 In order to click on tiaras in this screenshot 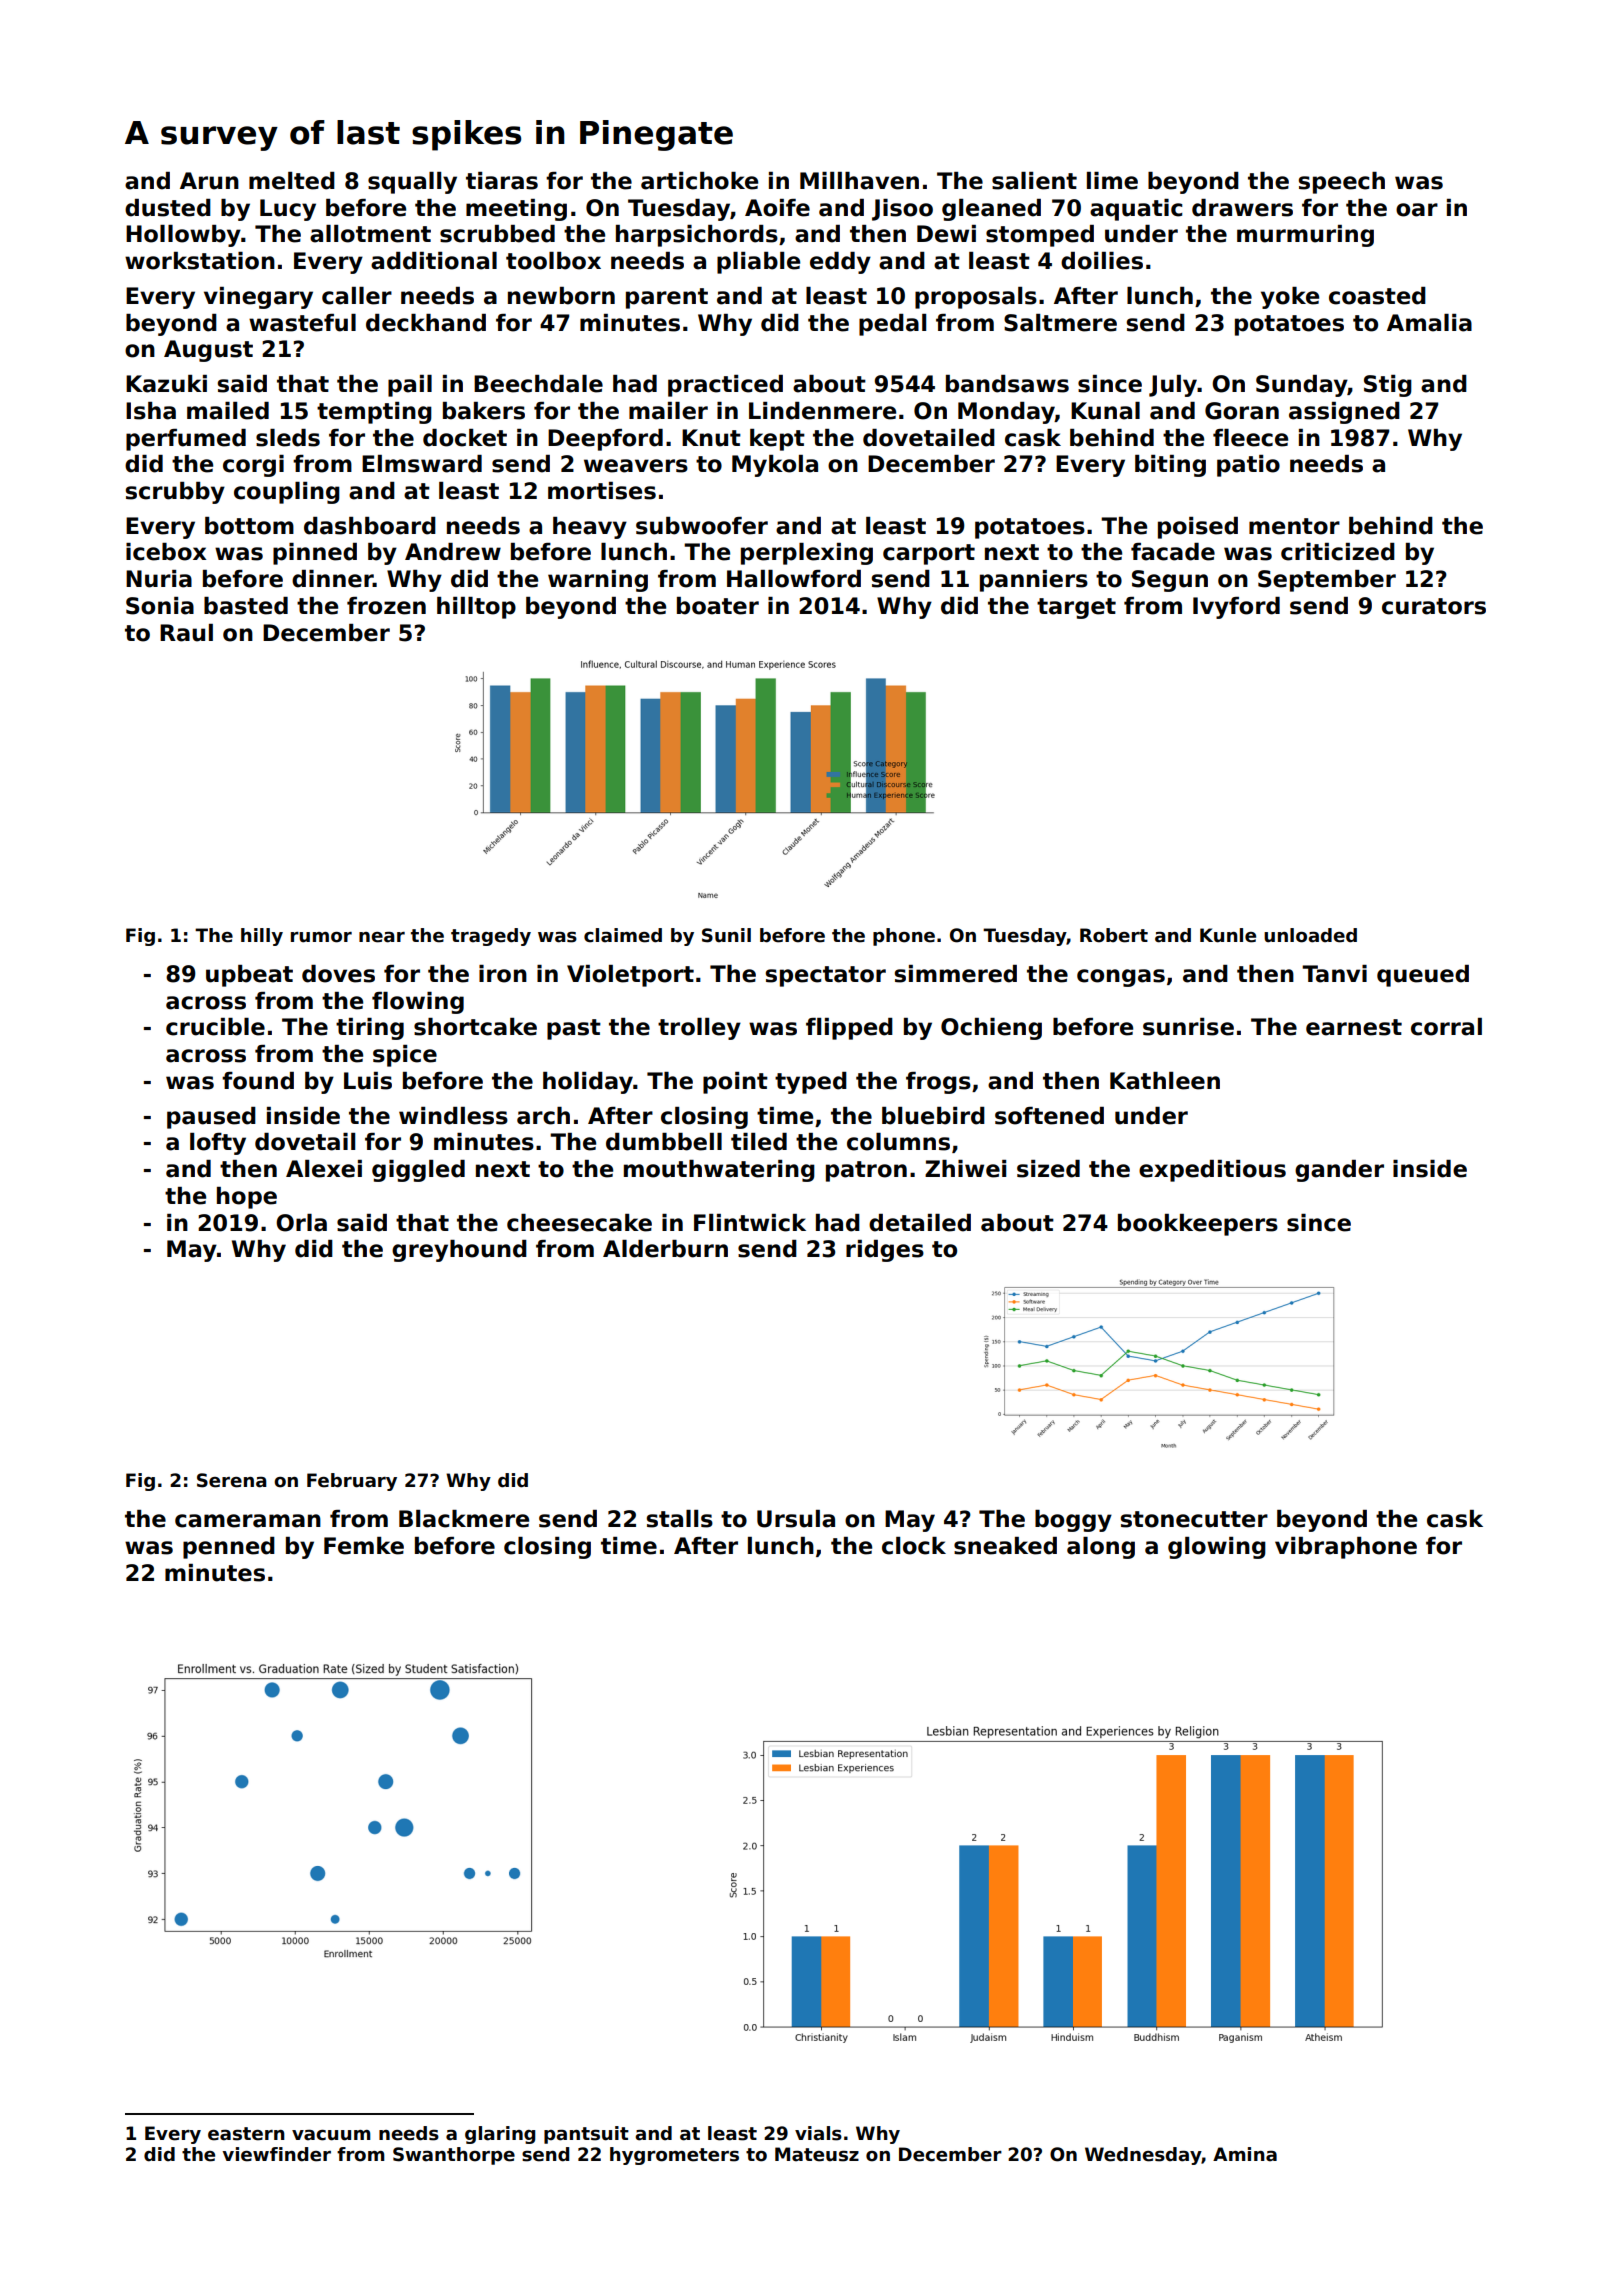, I will do `click(502, 181)`.
